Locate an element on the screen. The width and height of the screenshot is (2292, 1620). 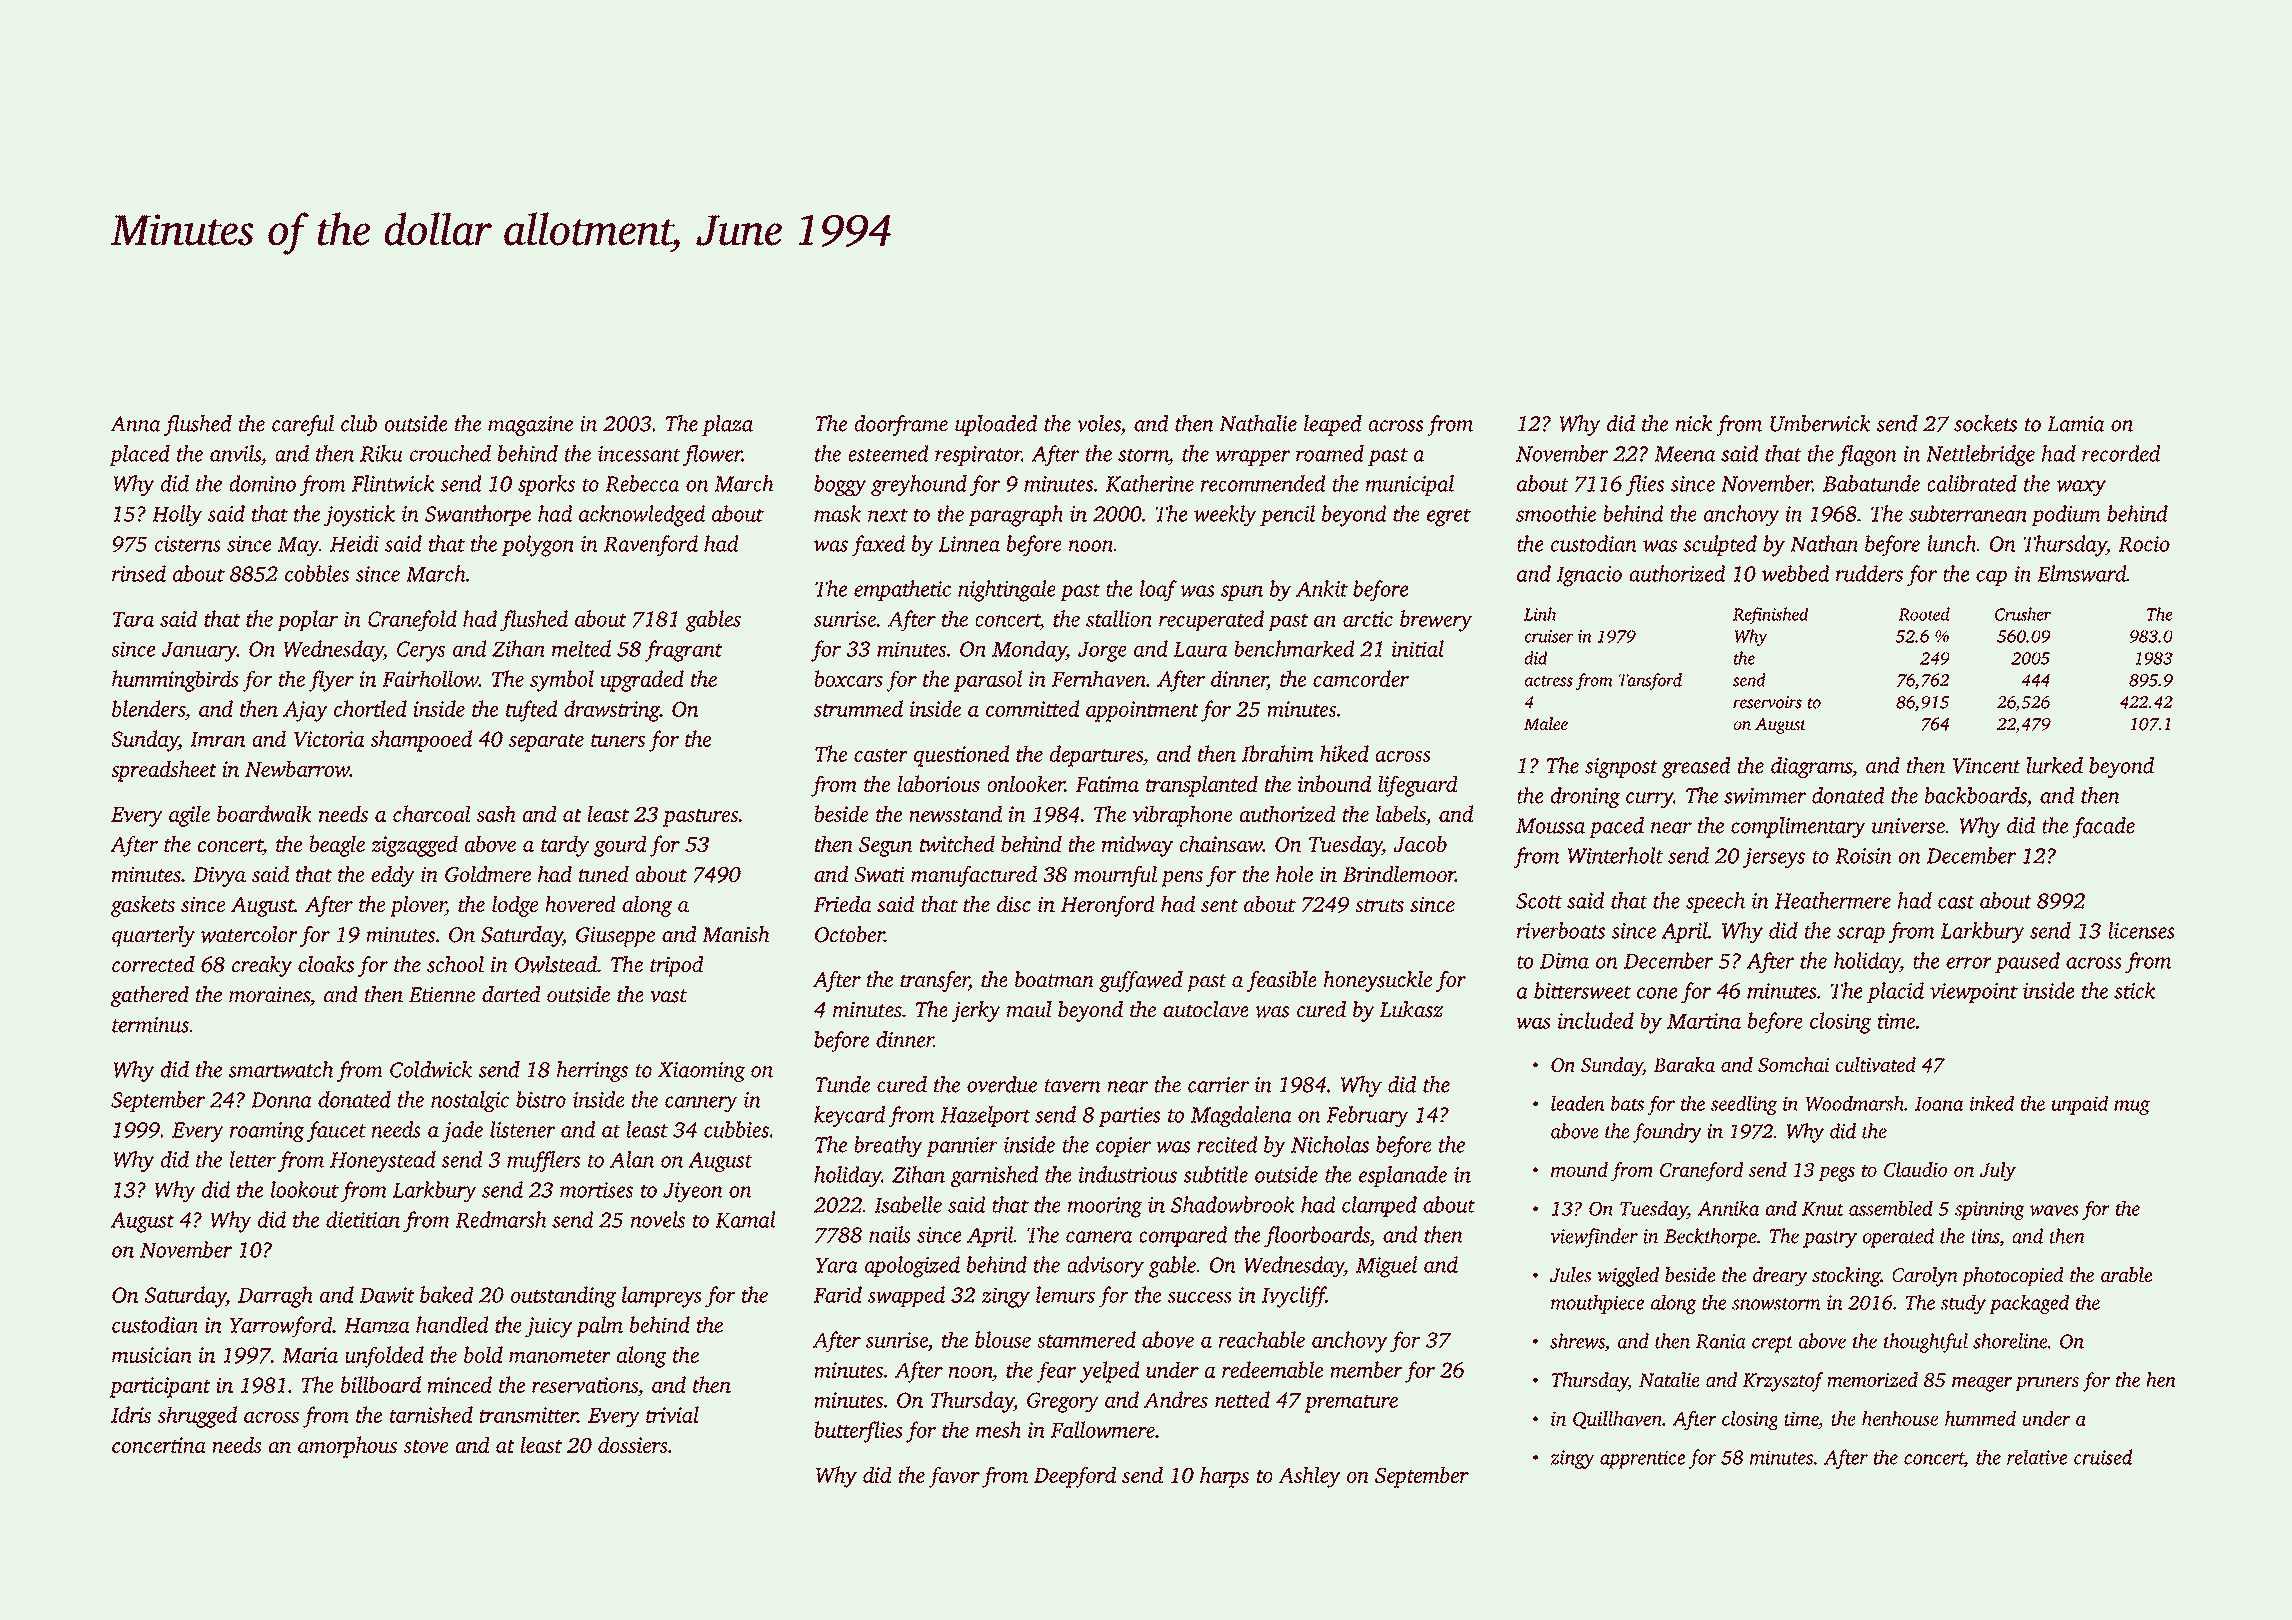
packaged is located at coordinates (2029, 1304).
